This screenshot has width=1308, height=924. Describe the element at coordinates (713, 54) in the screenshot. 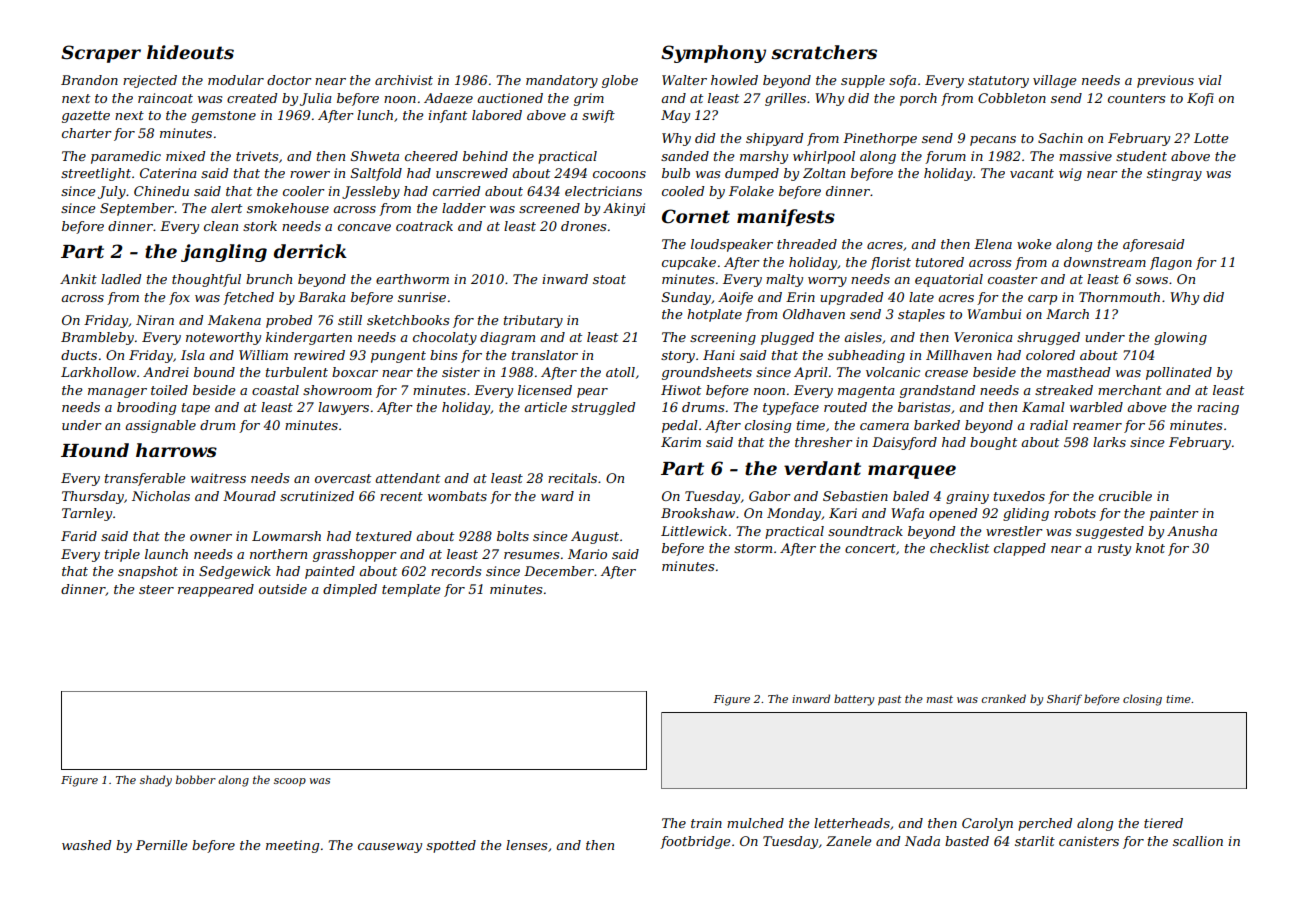

I see `Symphony` at that location.
